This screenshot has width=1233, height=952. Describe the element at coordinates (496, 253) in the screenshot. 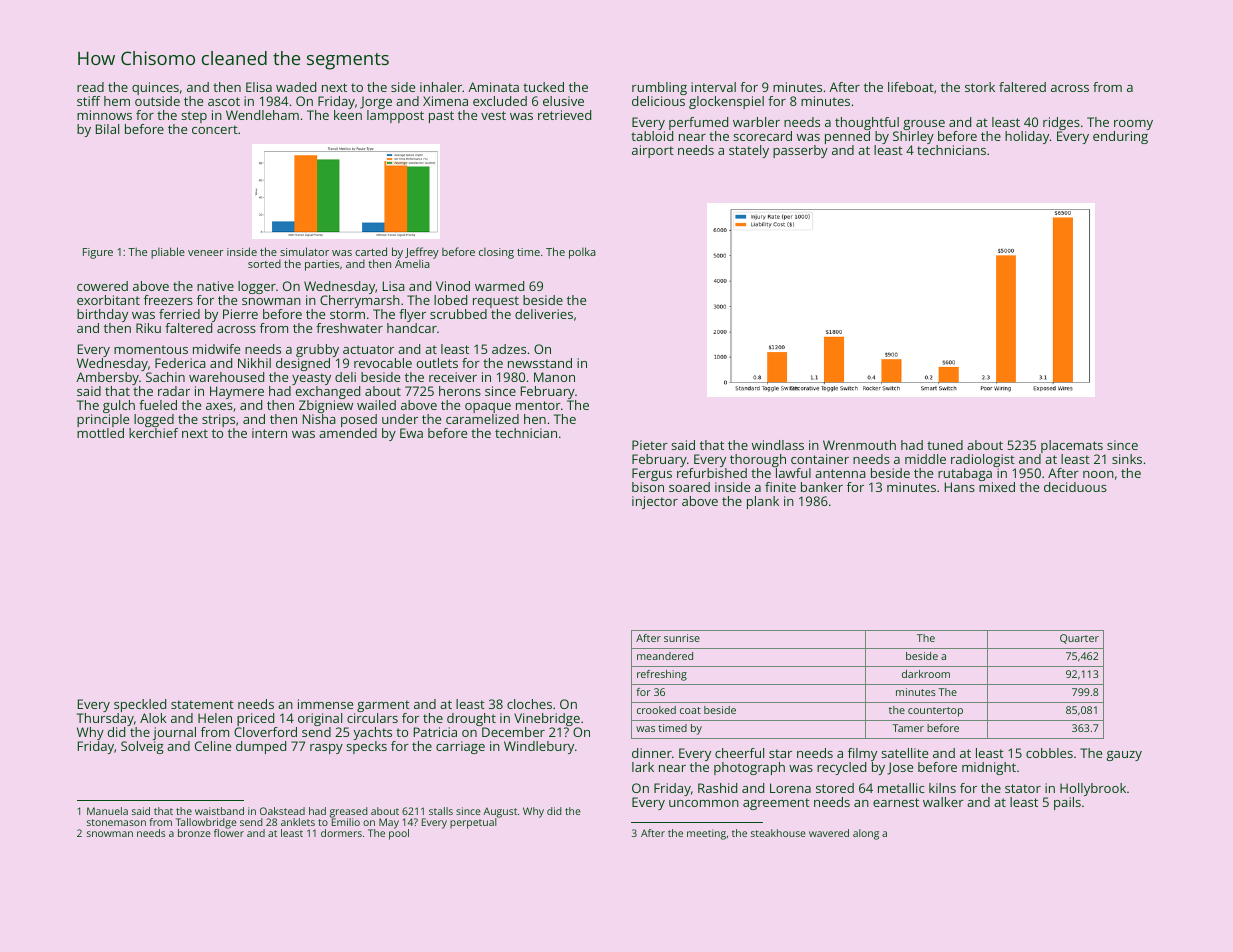

I see `closing` at that location.
